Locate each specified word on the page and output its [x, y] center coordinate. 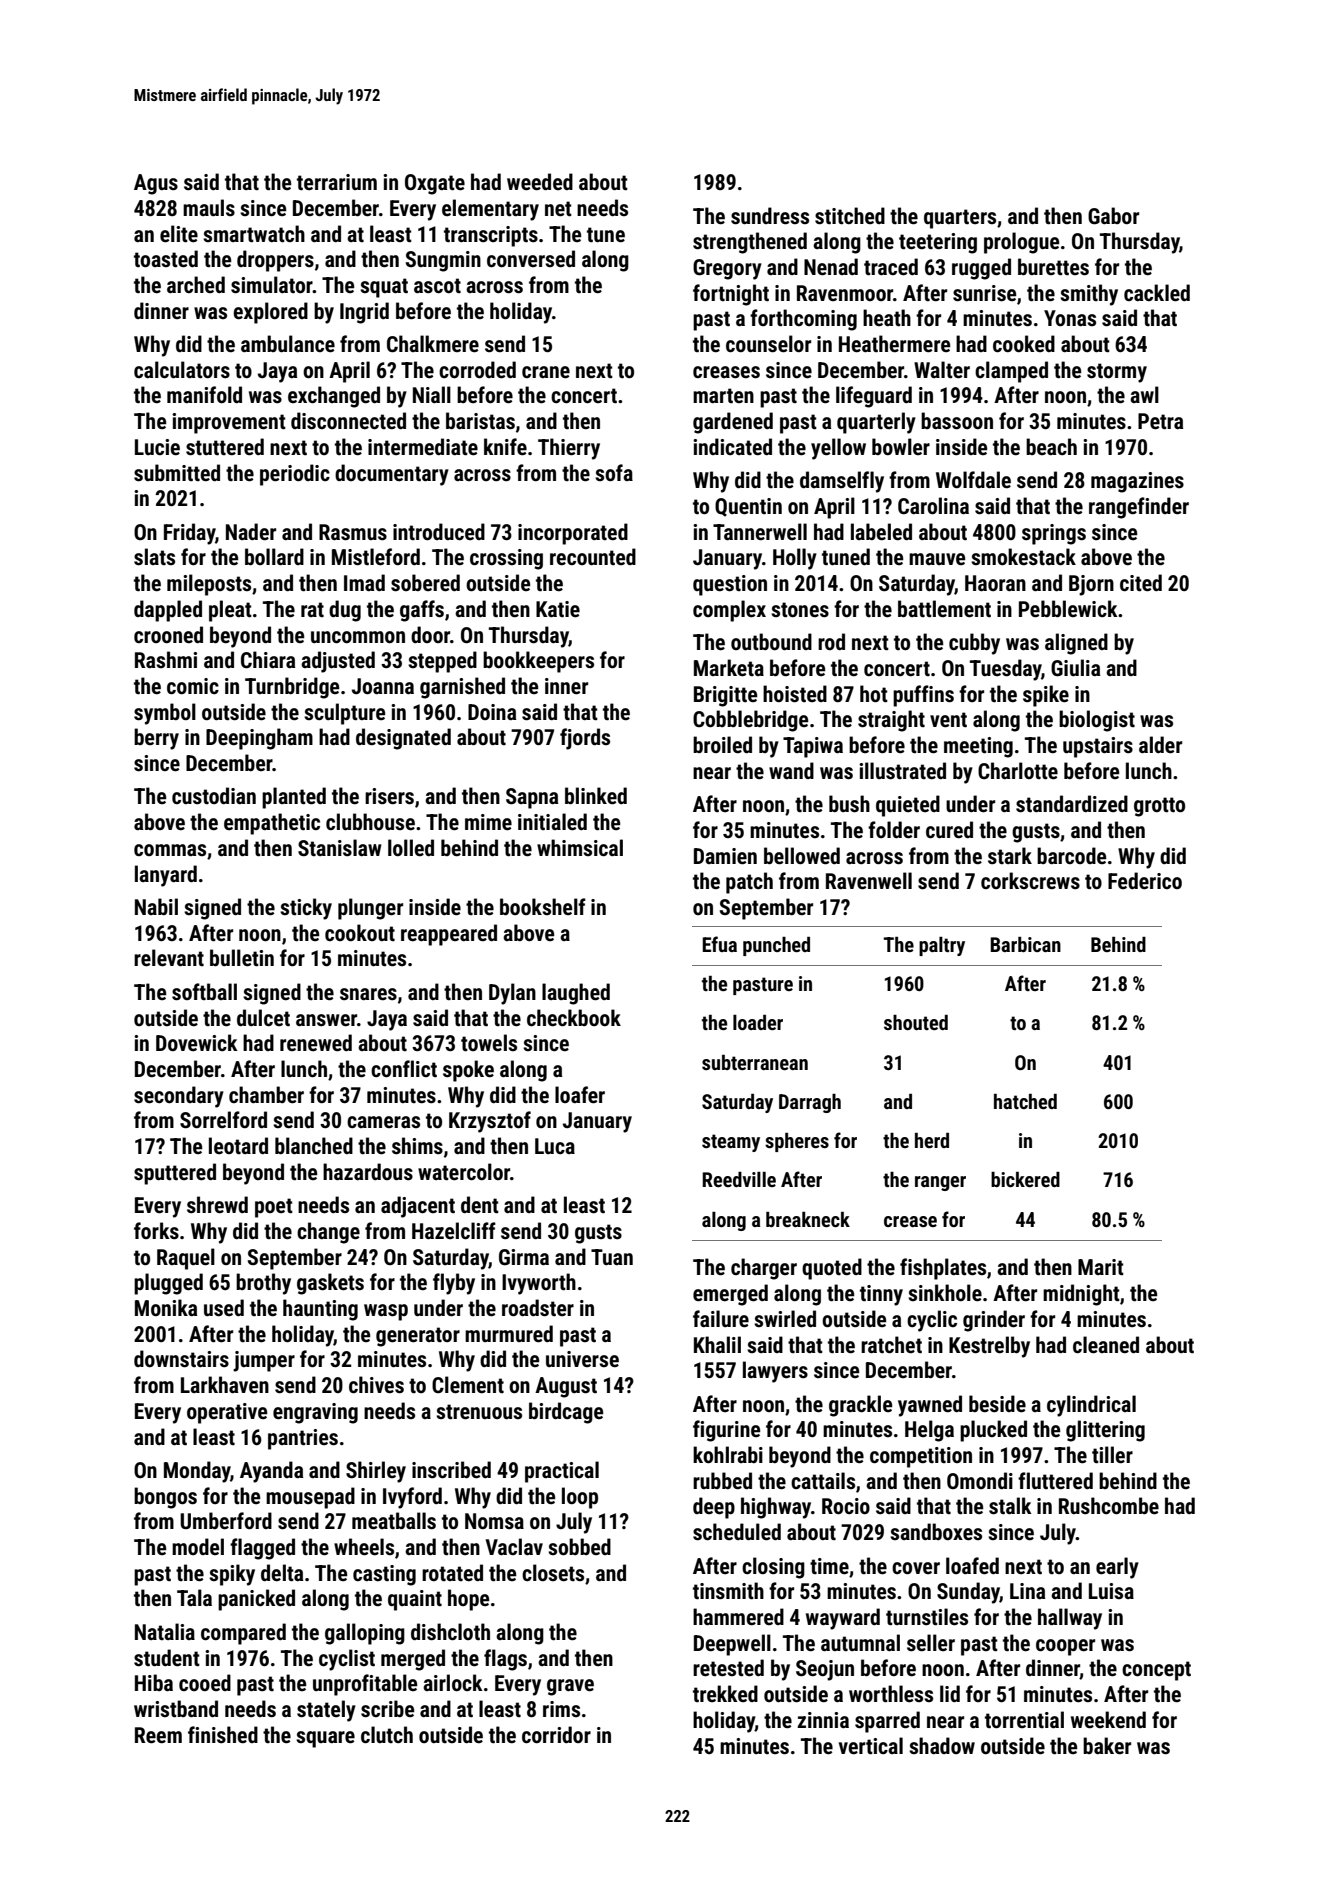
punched [776, 946]
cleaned [1106, 1345]
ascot [437, 286]
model [198, 1546]
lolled [411, 847]
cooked [1024, 343]
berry [156, 739]
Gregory [727, 269]
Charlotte [1018, 771]
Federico [1145, 881]
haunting [320, 1310]
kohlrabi [728, 1454]
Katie [558, 609]
